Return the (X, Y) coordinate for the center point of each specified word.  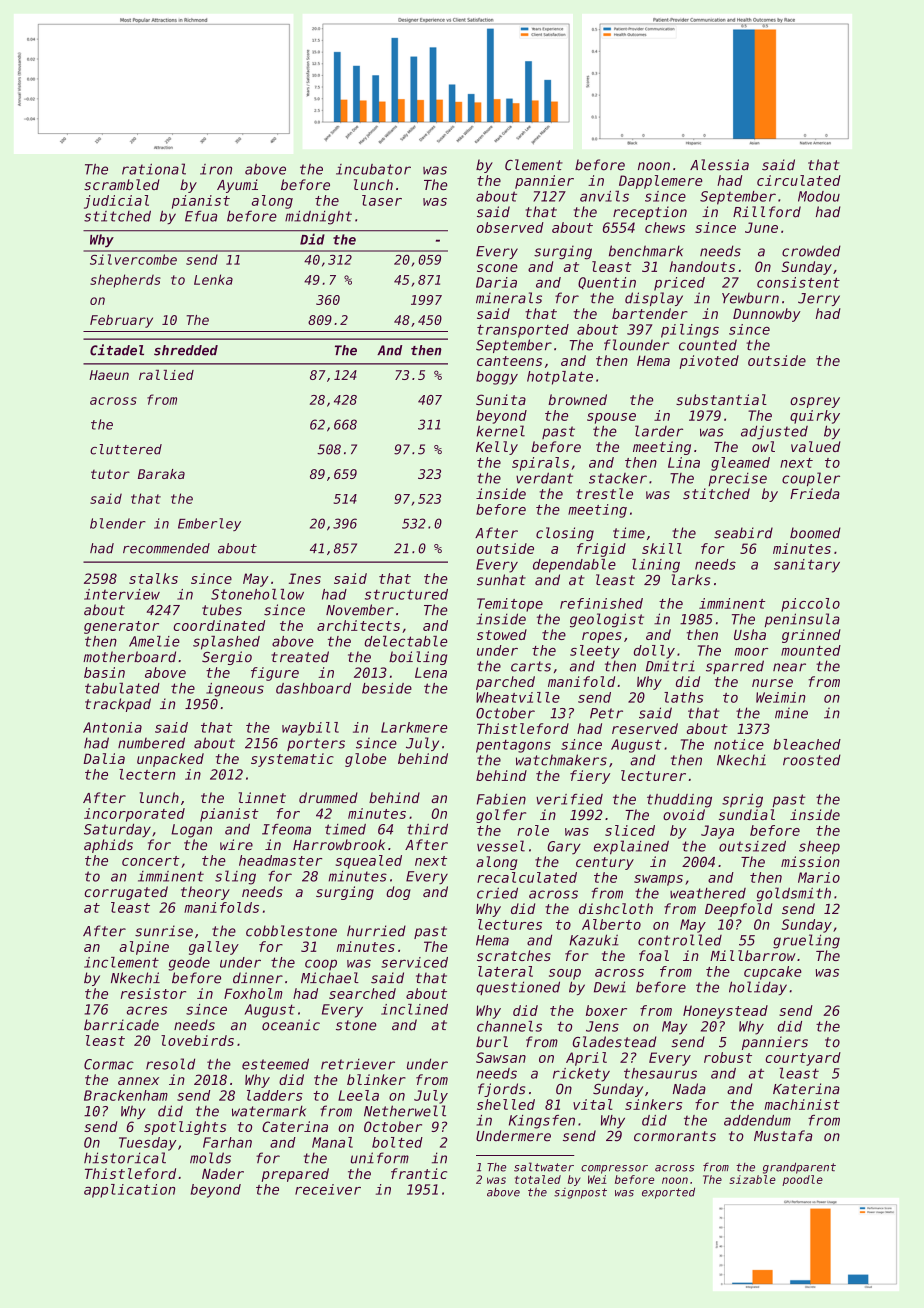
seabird (743, 533)
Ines (305, 578)
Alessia (719, 165)
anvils (604, 196)
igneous (235, 690)
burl (492, 1042)
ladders (275, 1095)
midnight (318, 217)
